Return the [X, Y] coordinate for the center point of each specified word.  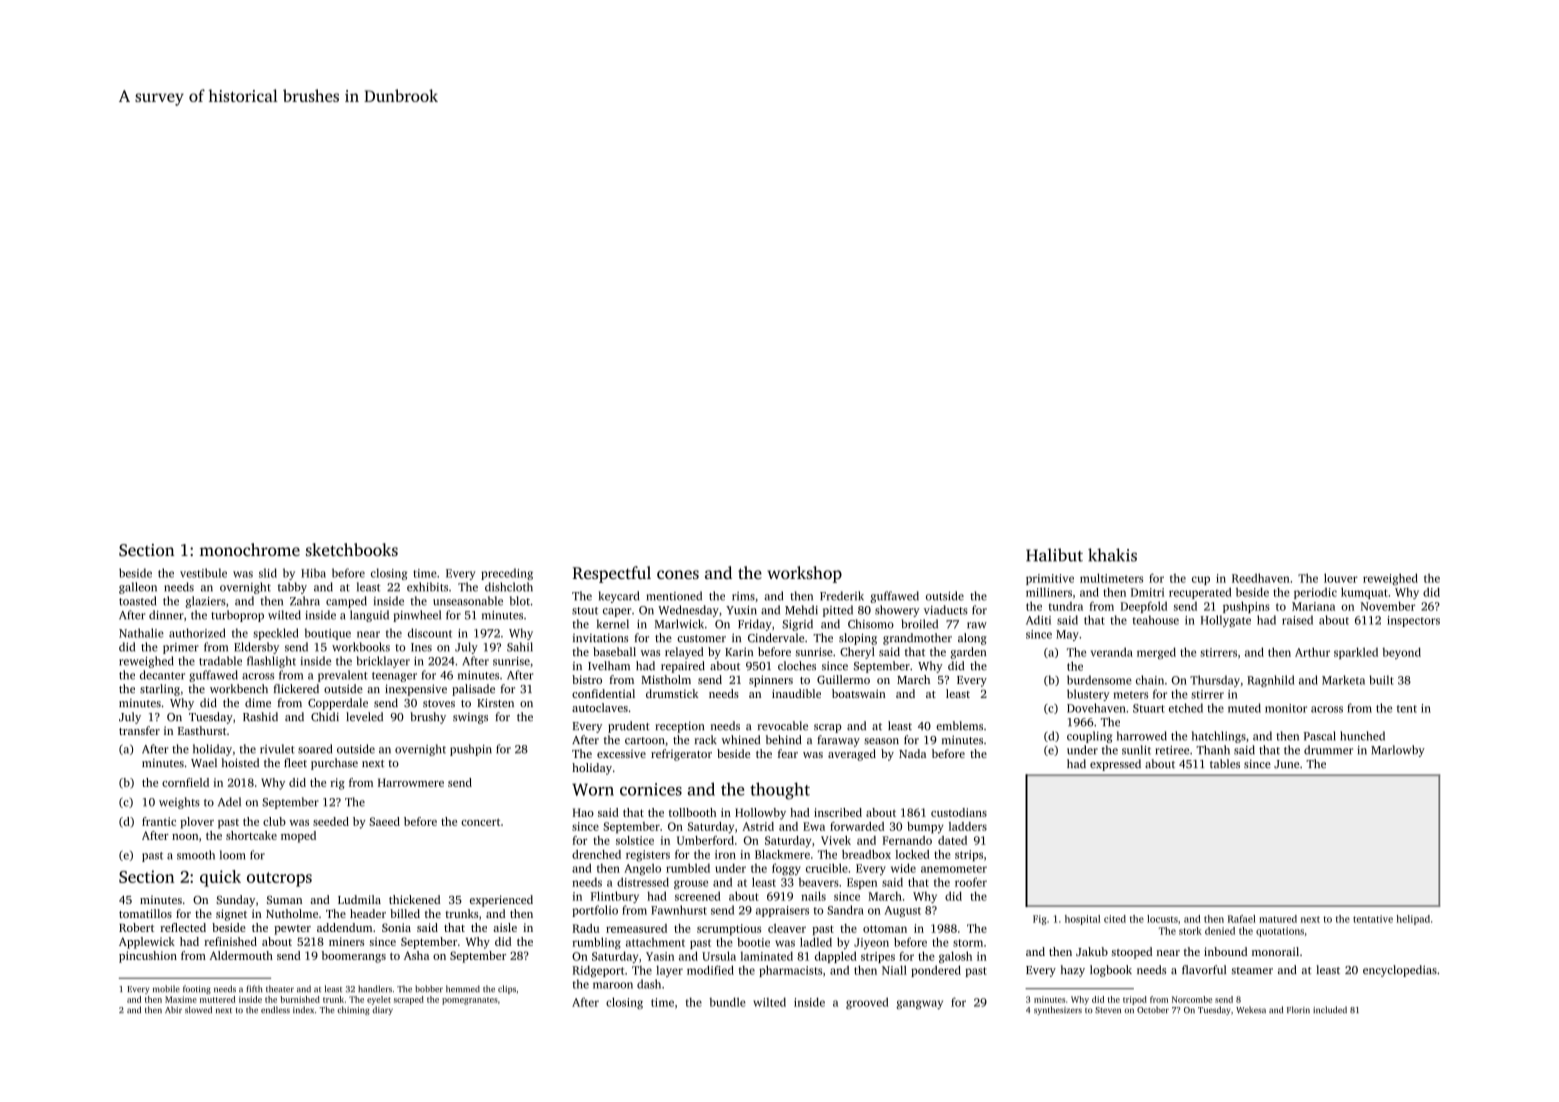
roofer [971, 882]
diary [382, 1010]
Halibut [1054, 555]
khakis [1112, 555]
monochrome [250, 549]
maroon [613, 985]
